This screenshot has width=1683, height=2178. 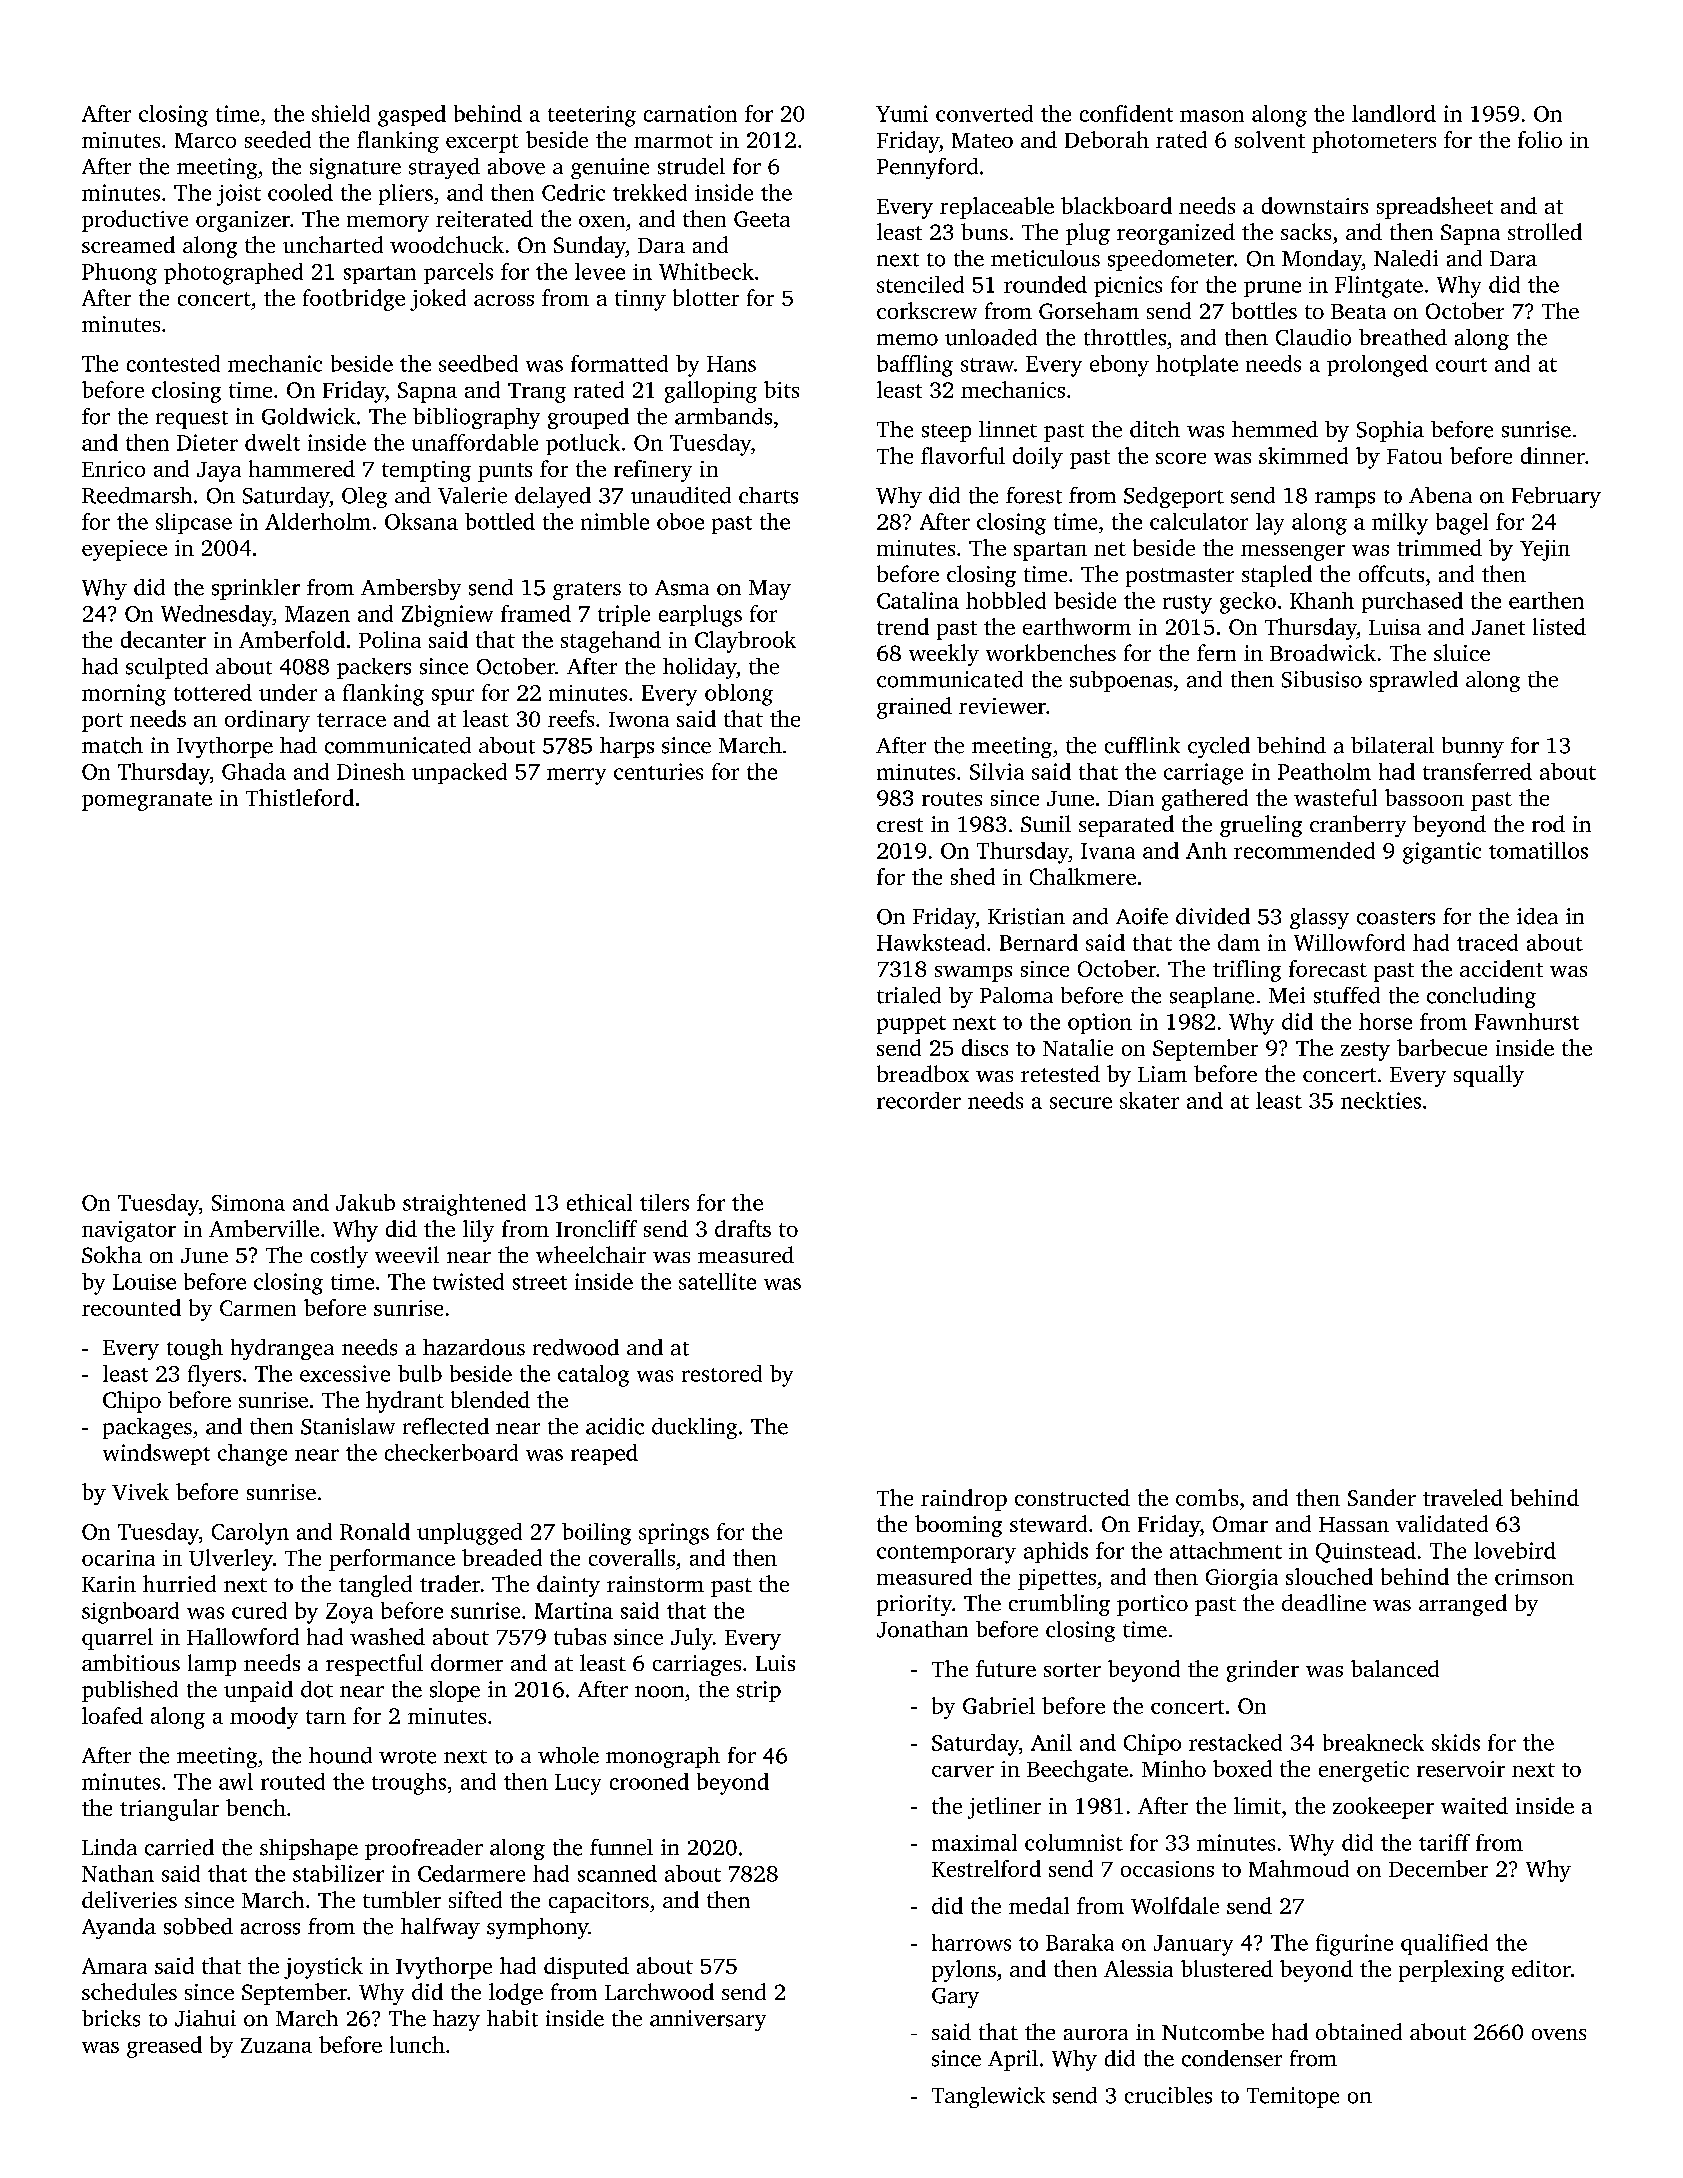 What do you see at coordinates (927, 168) in the screenshot?
I see `Pennyford` at bounding box center [927, 168].
